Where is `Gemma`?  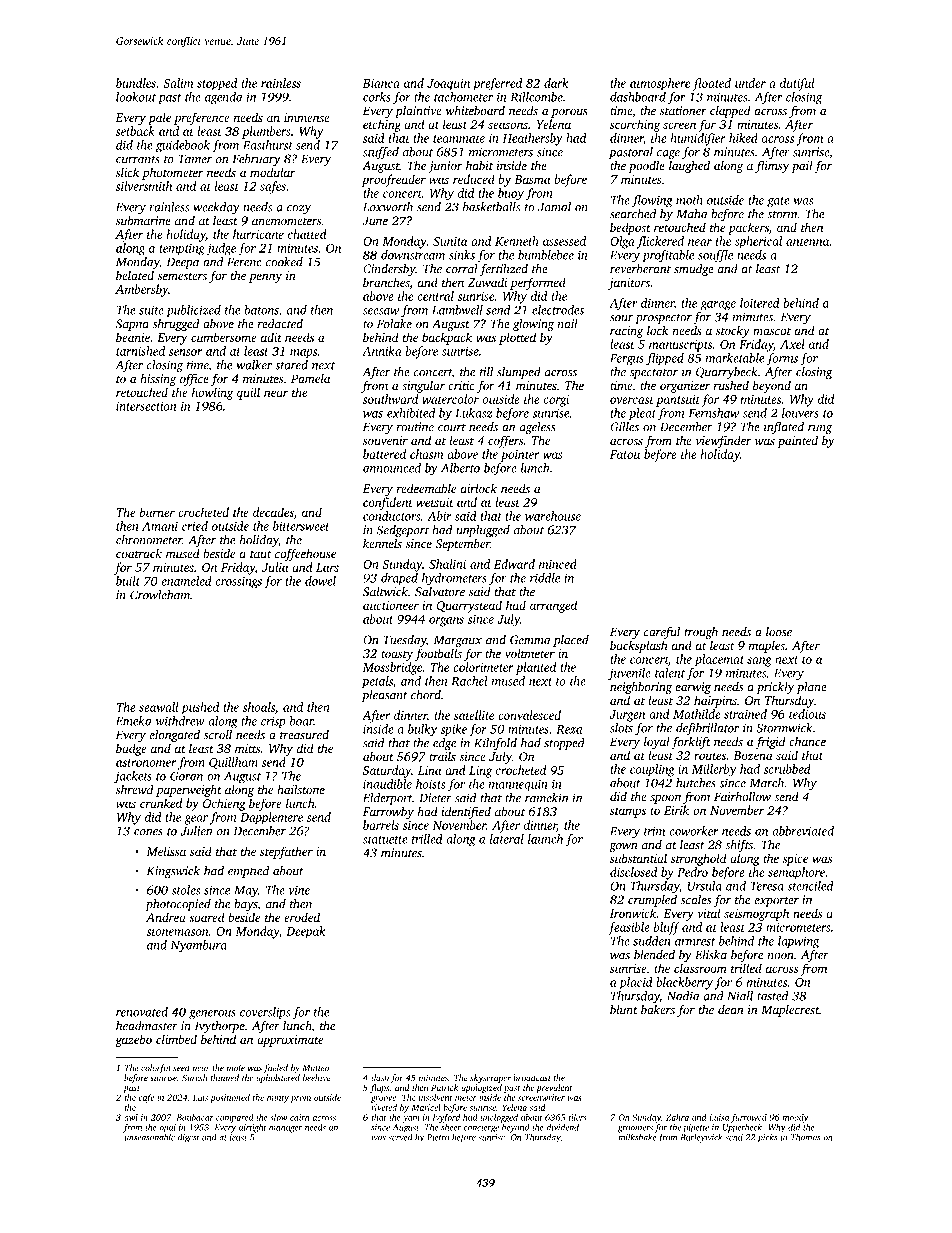
Gemma is located at coordinates (530, 640).
